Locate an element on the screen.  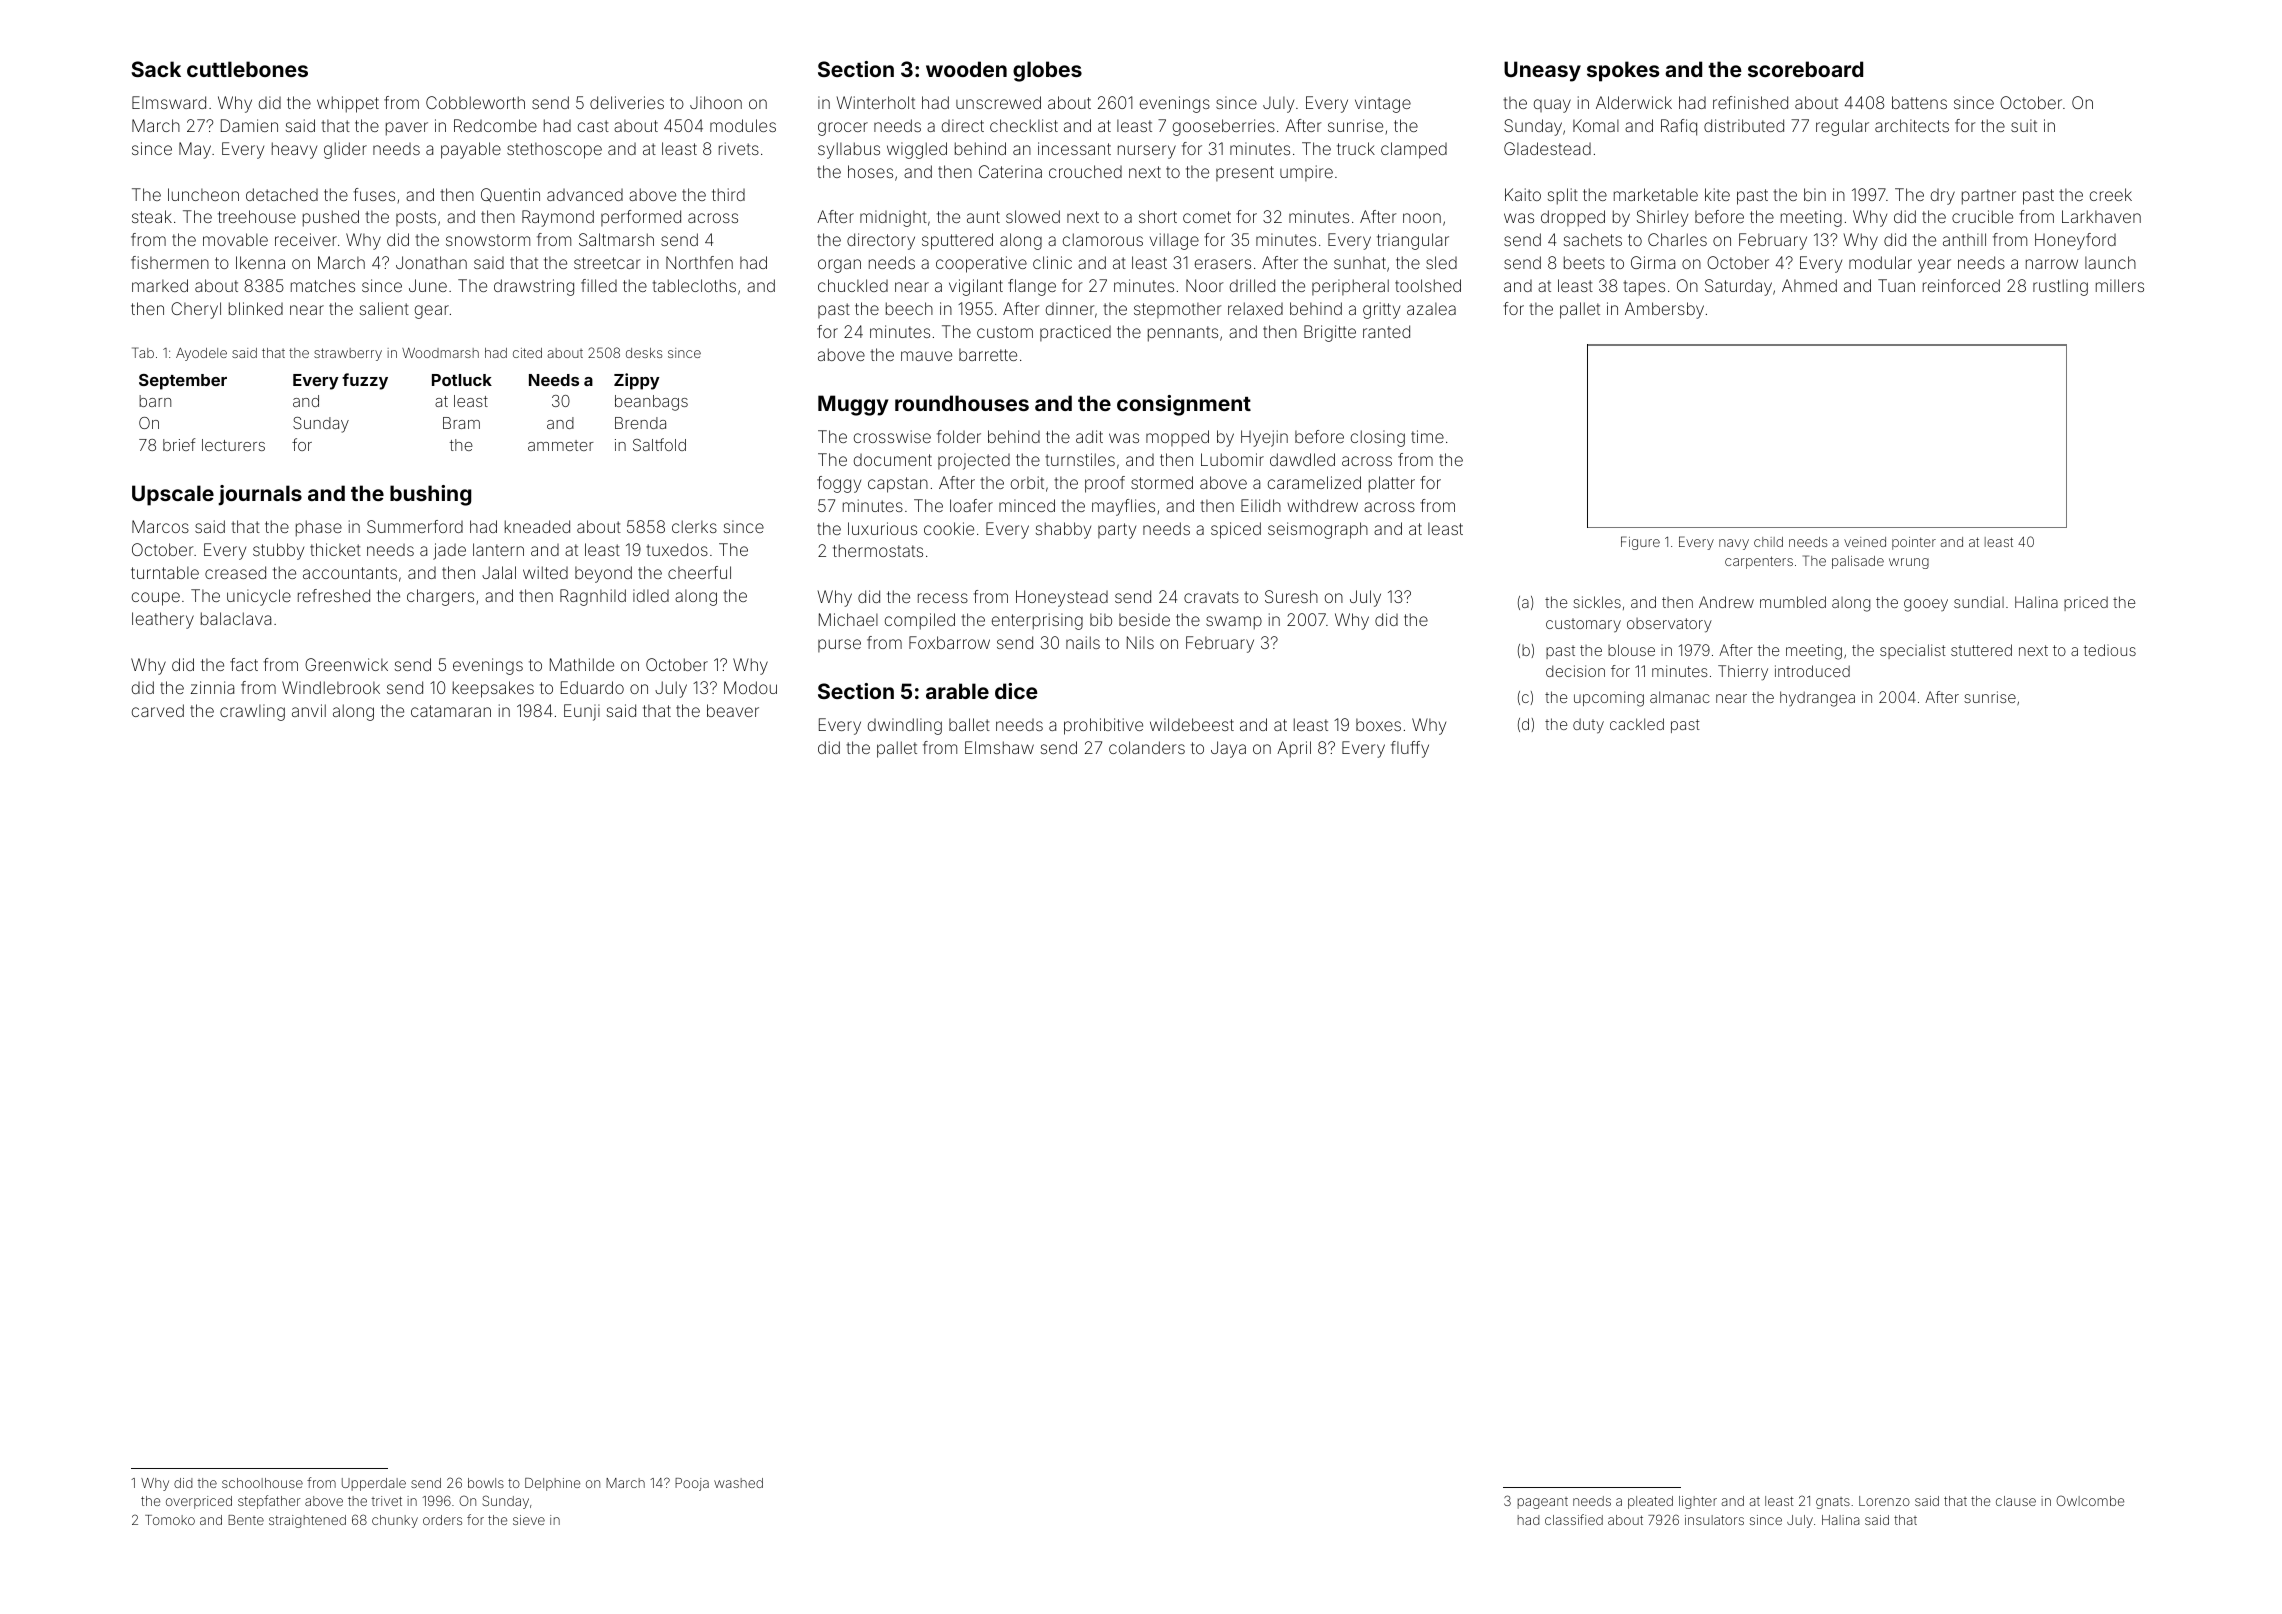
Thierry is located at coordinates (1743, 673).
